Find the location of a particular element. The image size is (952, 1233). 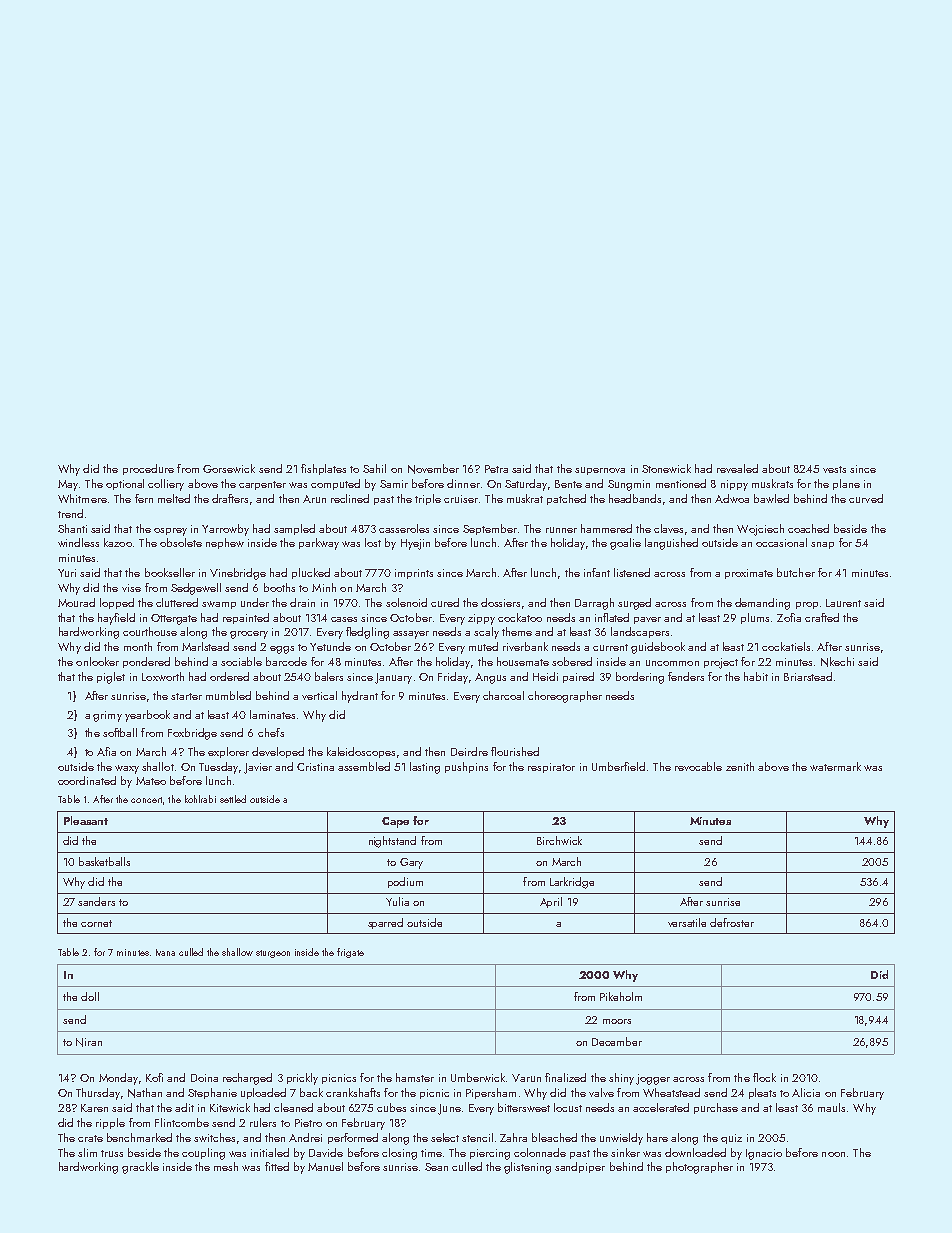

frigate is located at coordinates (350, 953).
